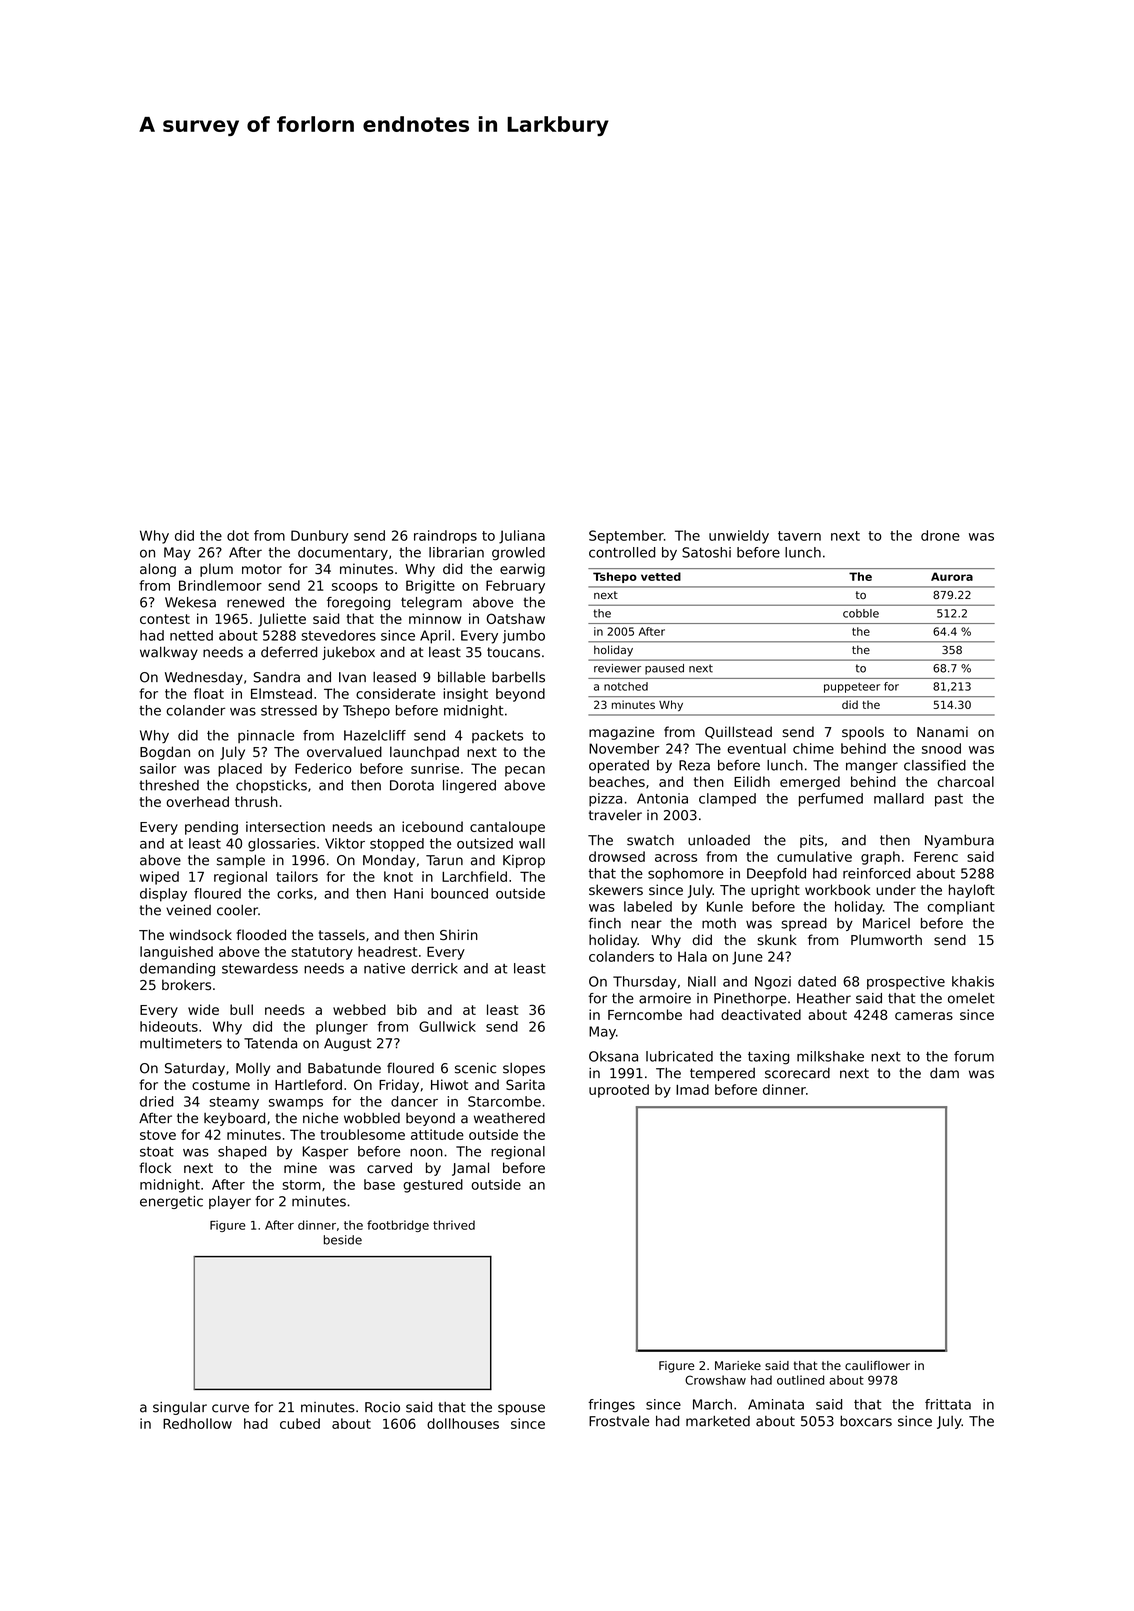  I want to click on Frostvale, so click(619, 1421).
